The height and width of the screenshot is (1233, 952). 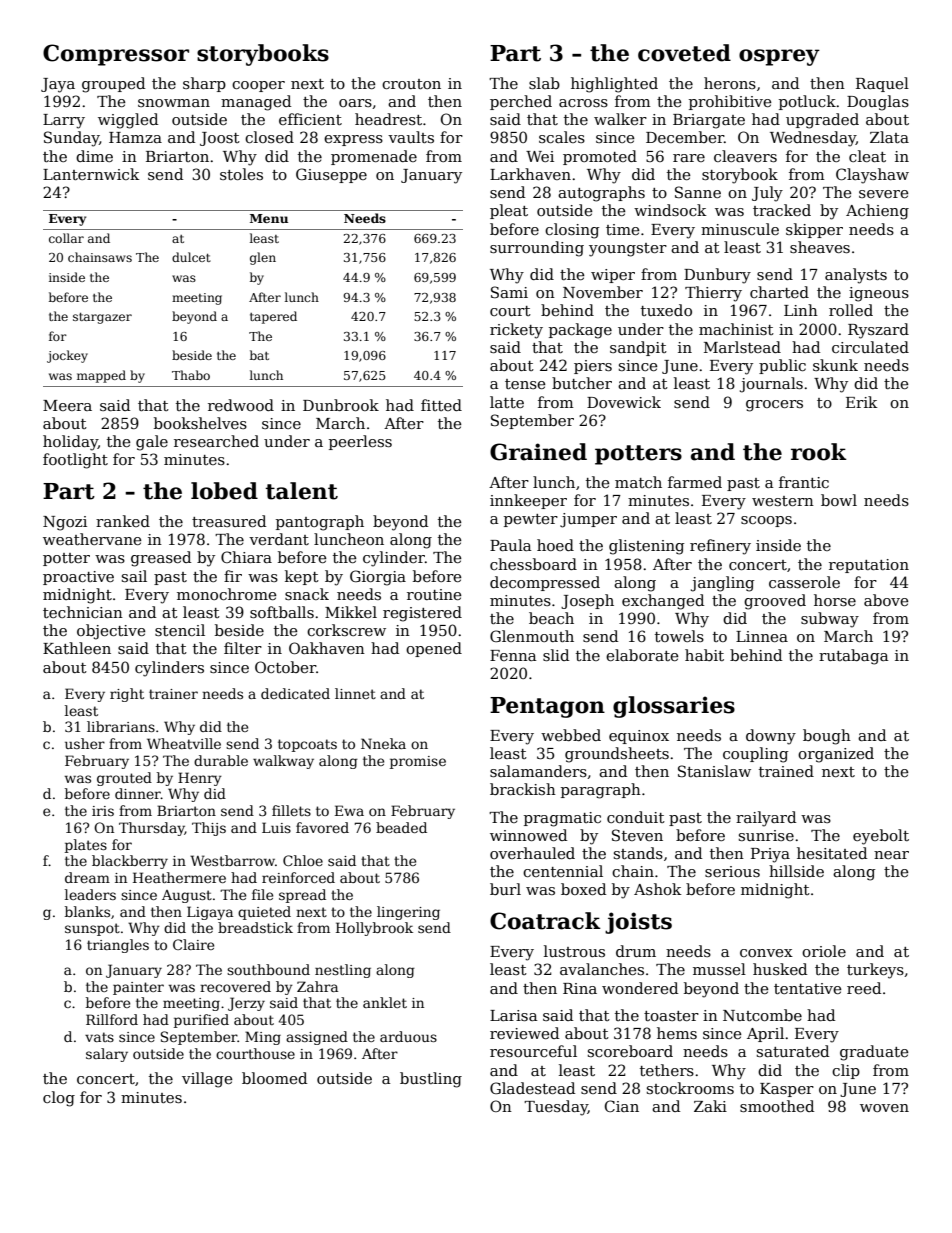 What do you see at coordinates (209, 829) in the screenshot?
I see `Thijs` at bounding box center [209, 829].
